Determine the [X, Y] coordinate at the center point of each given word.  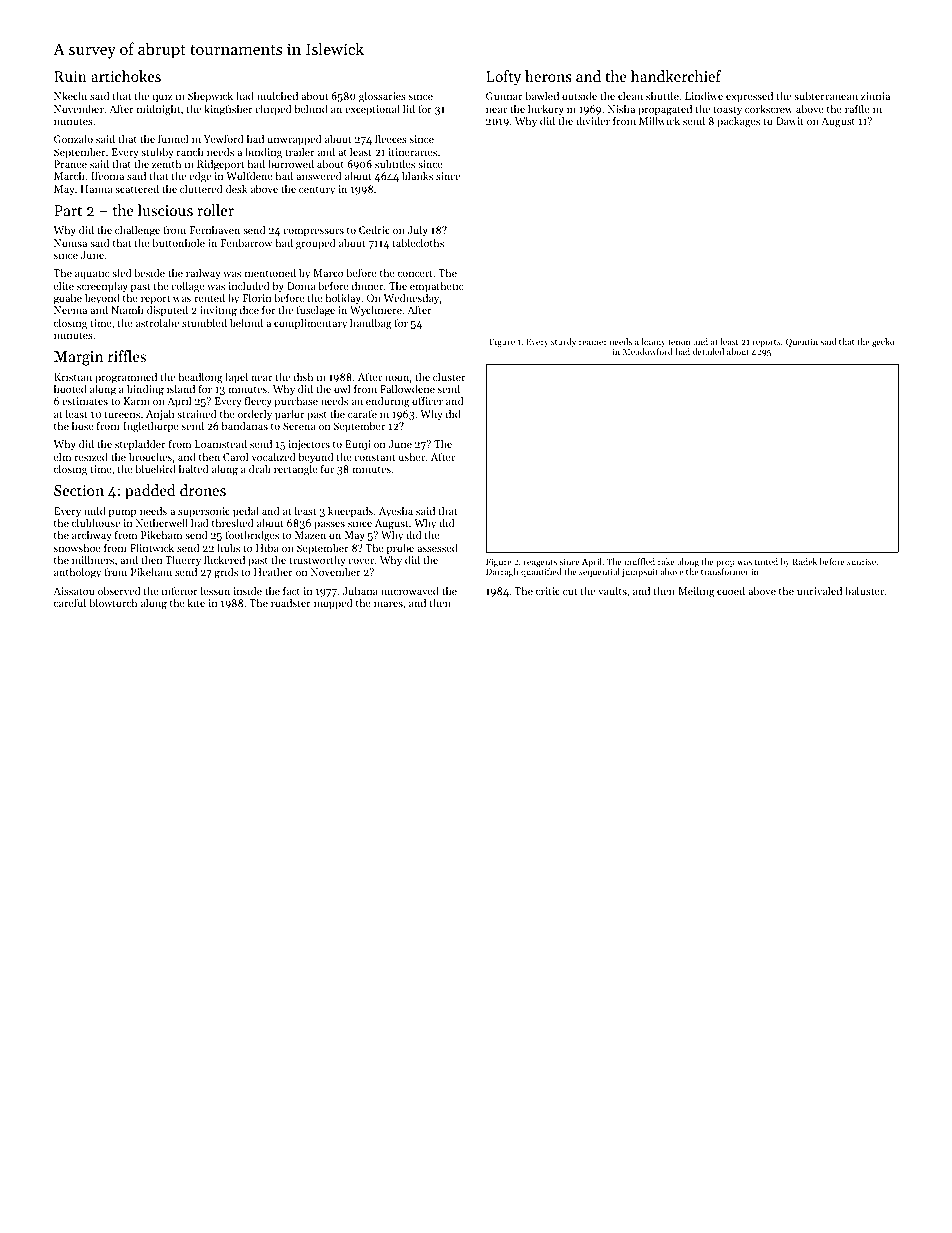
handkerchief [676, 76]
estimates [85, 401]
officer [427, 400]
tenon [679, 342]
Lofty [503, 78]
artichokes [126, 76]
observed [119, 590]
